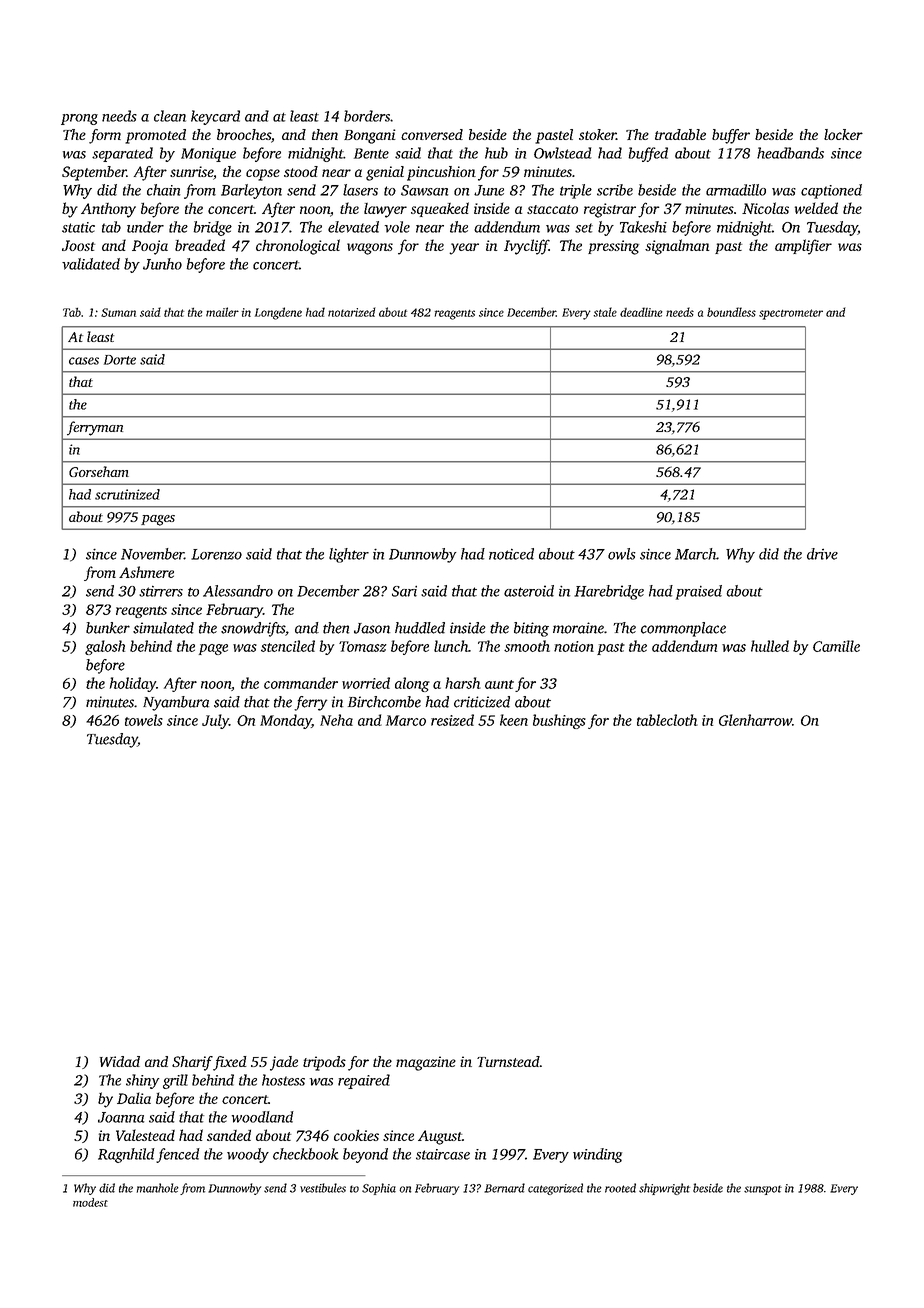 This screenshot has height=1308, width=924. I want to click on Turnstead, so click(508, 1061).
